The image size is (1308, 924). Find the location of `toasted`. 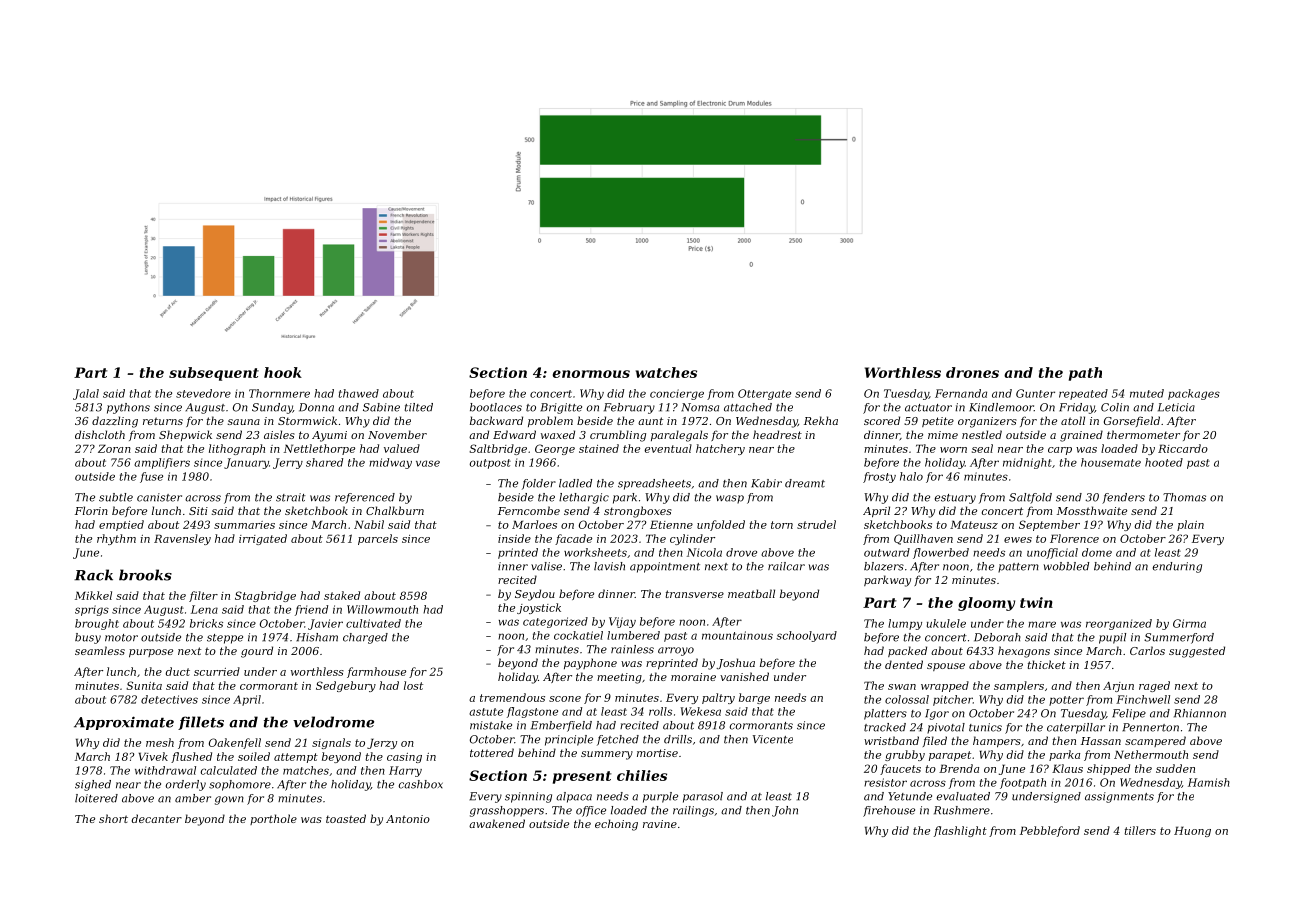

toasted is located at coordinates (346, 818).
